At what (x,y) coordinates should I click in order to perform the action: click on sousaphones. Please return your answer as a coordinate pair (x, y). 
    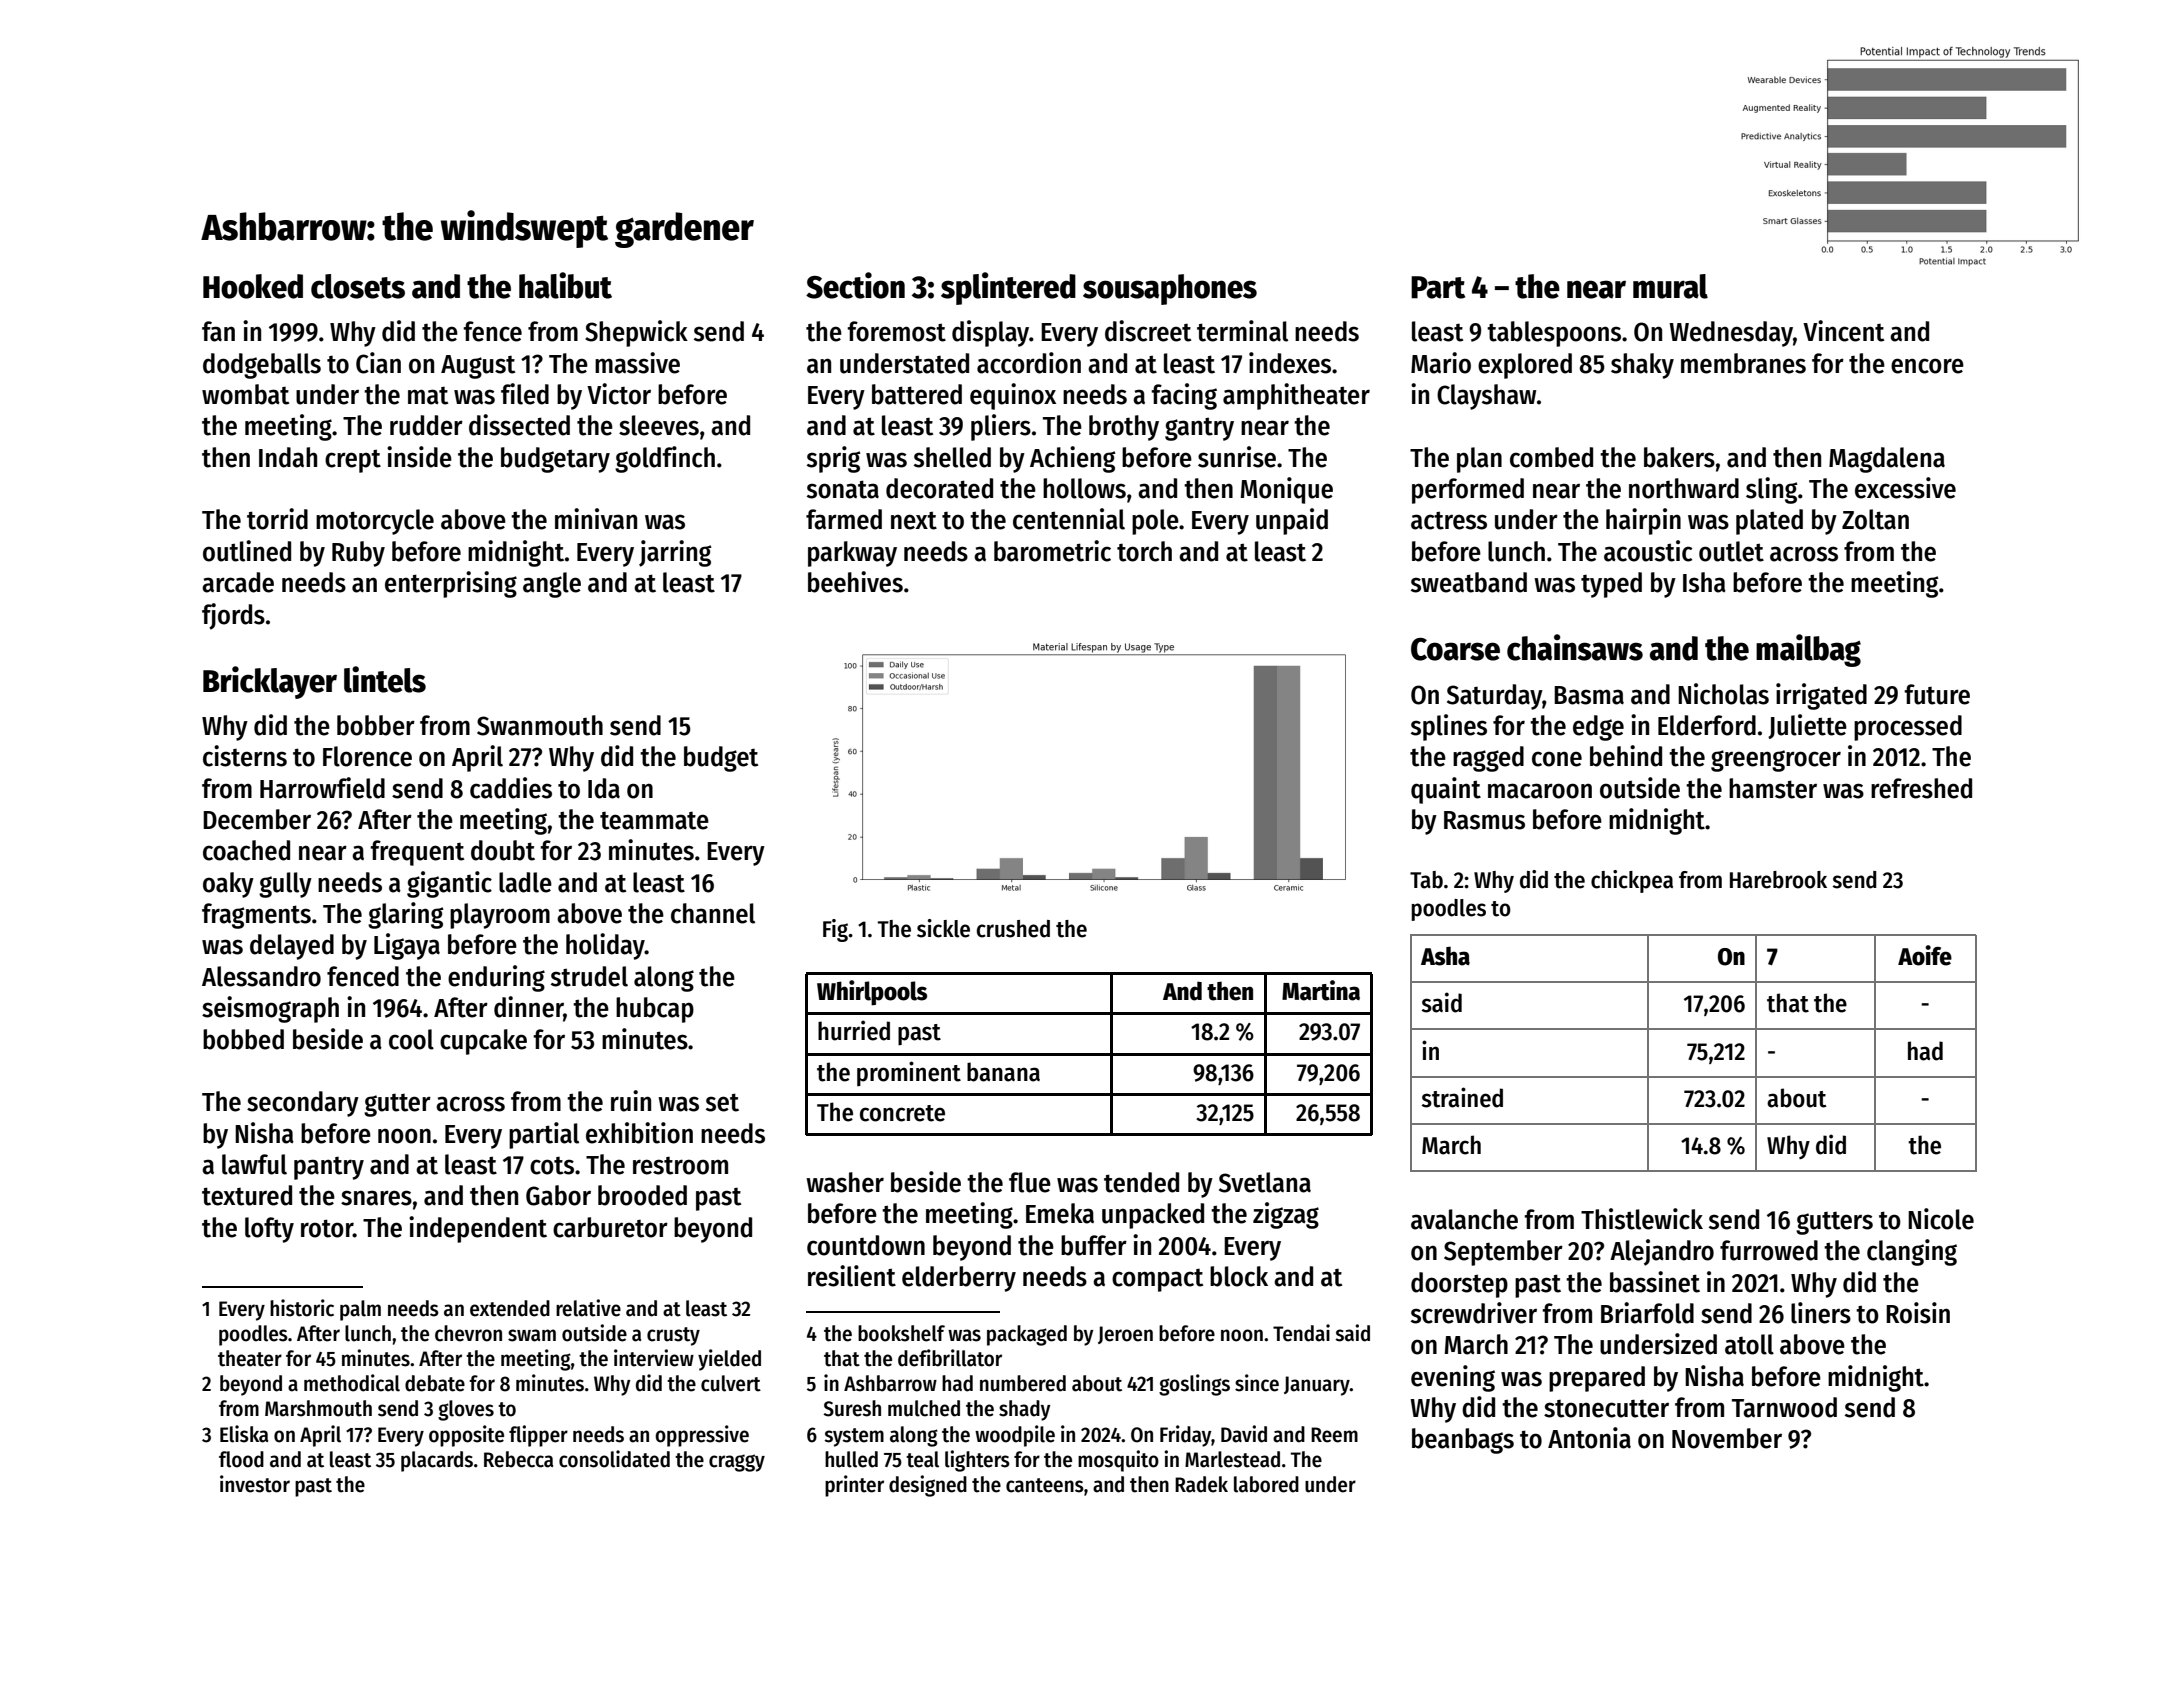
    Looking at the image, I should click on (1170, 289).
